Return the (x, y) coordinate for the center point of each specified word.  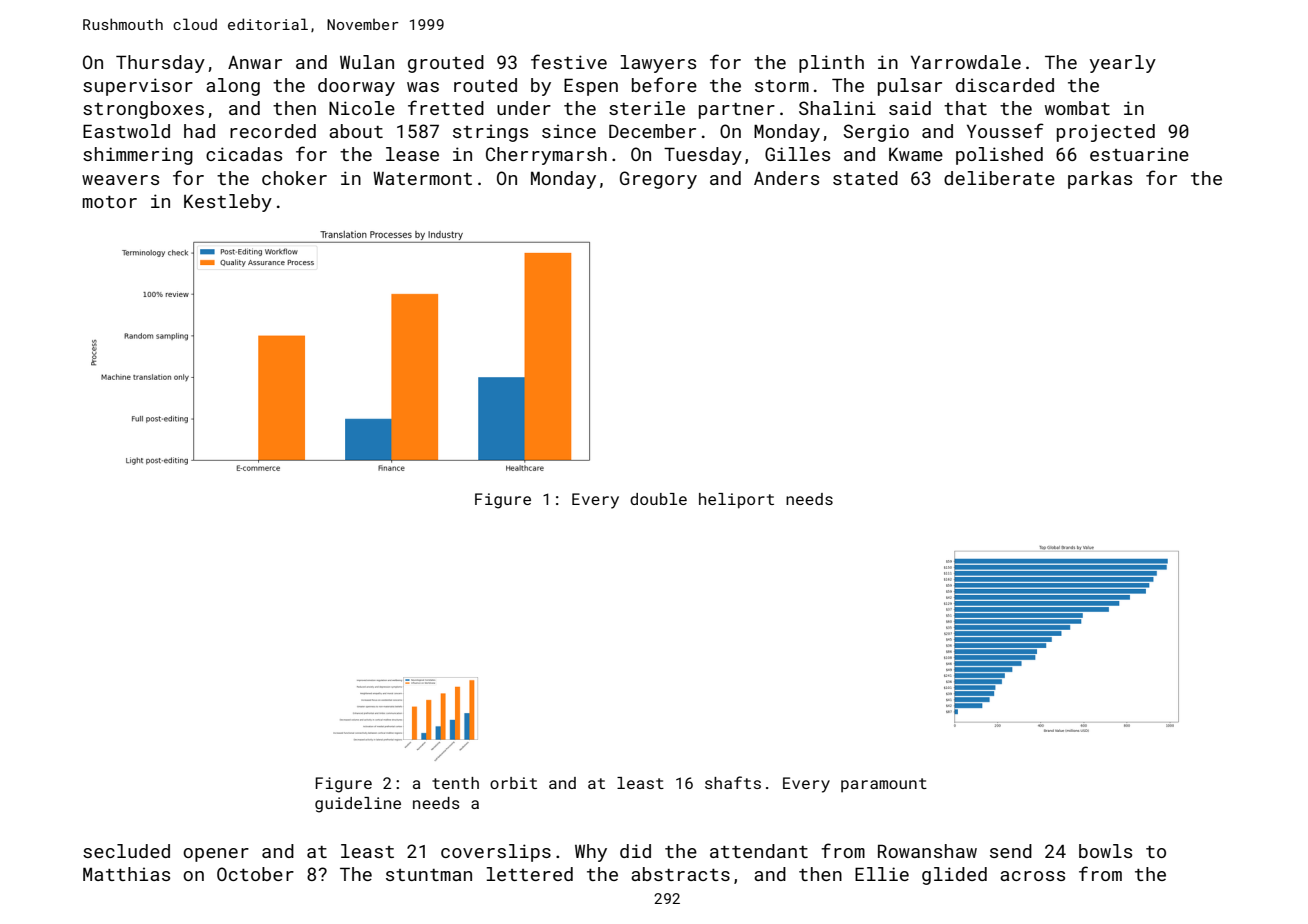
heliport (736, 501)
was (423, 87)
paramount (884, 785)
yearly (1123, 64)
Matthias (126, 874)
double (658, 499)
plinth (831, 64)
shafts (733, 782)
